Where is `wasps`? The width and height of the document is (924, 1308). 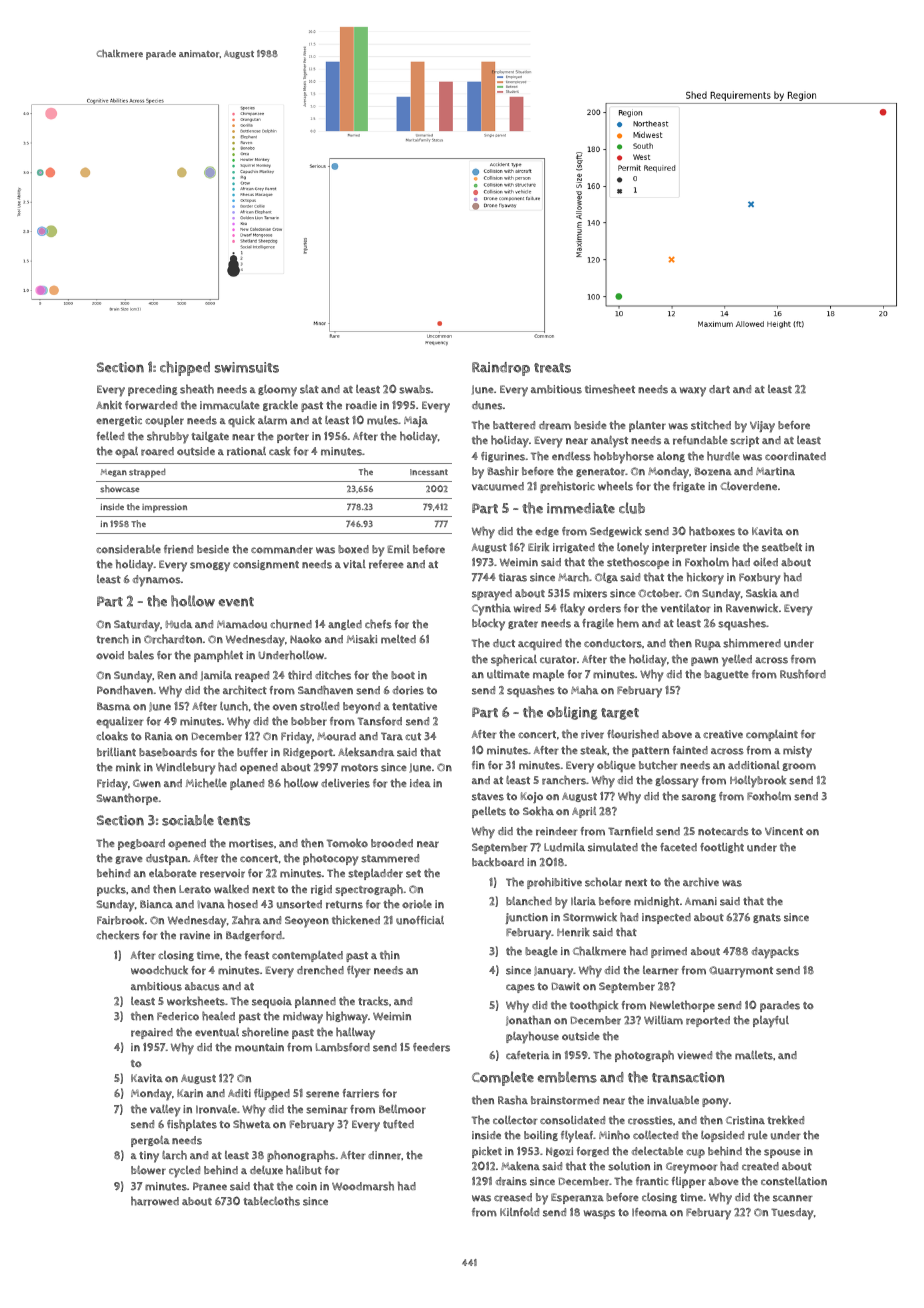 wasps is located at coordinates (599, 1214).
